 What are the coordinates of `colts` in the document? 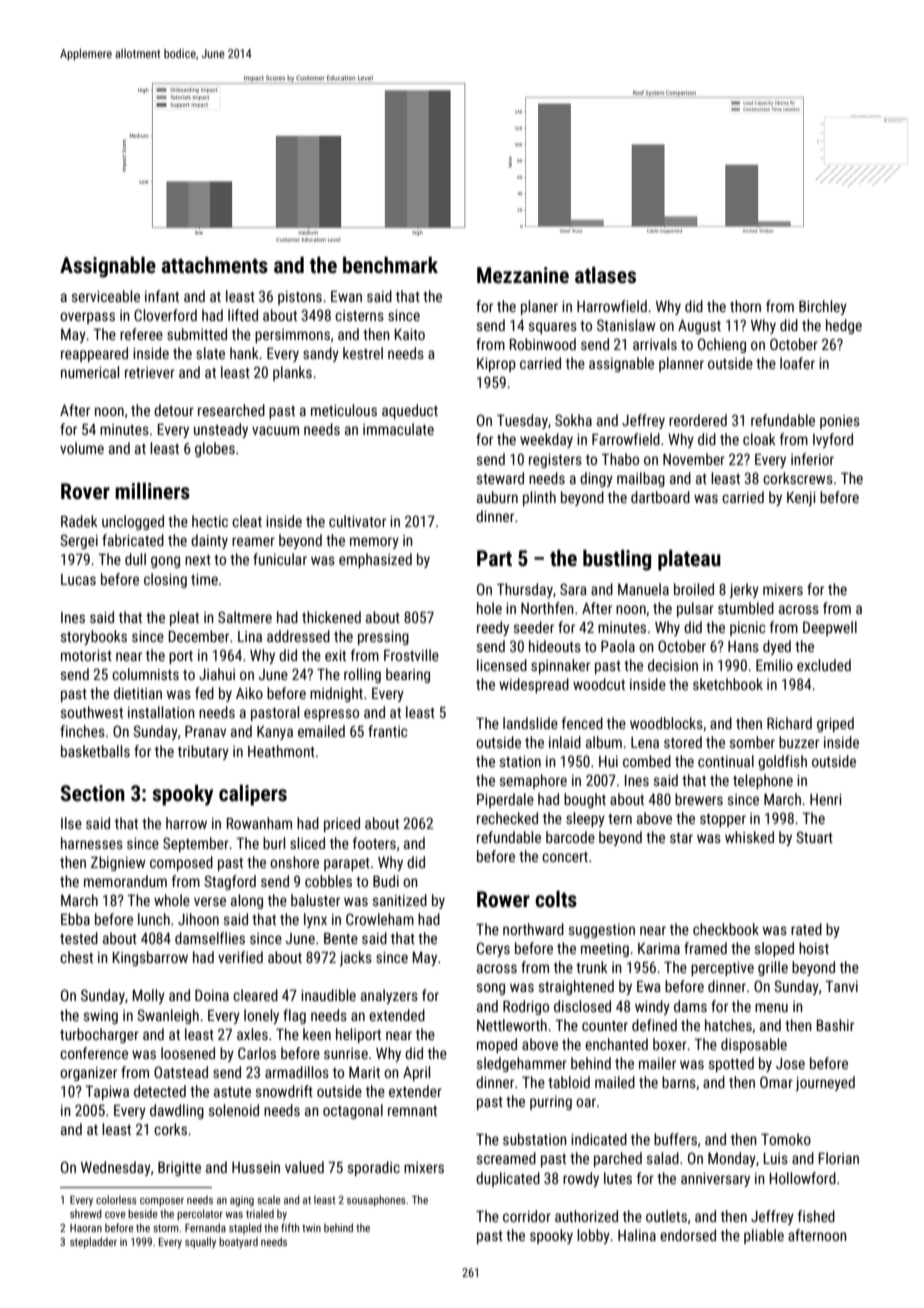 It's located at (556, 899).
